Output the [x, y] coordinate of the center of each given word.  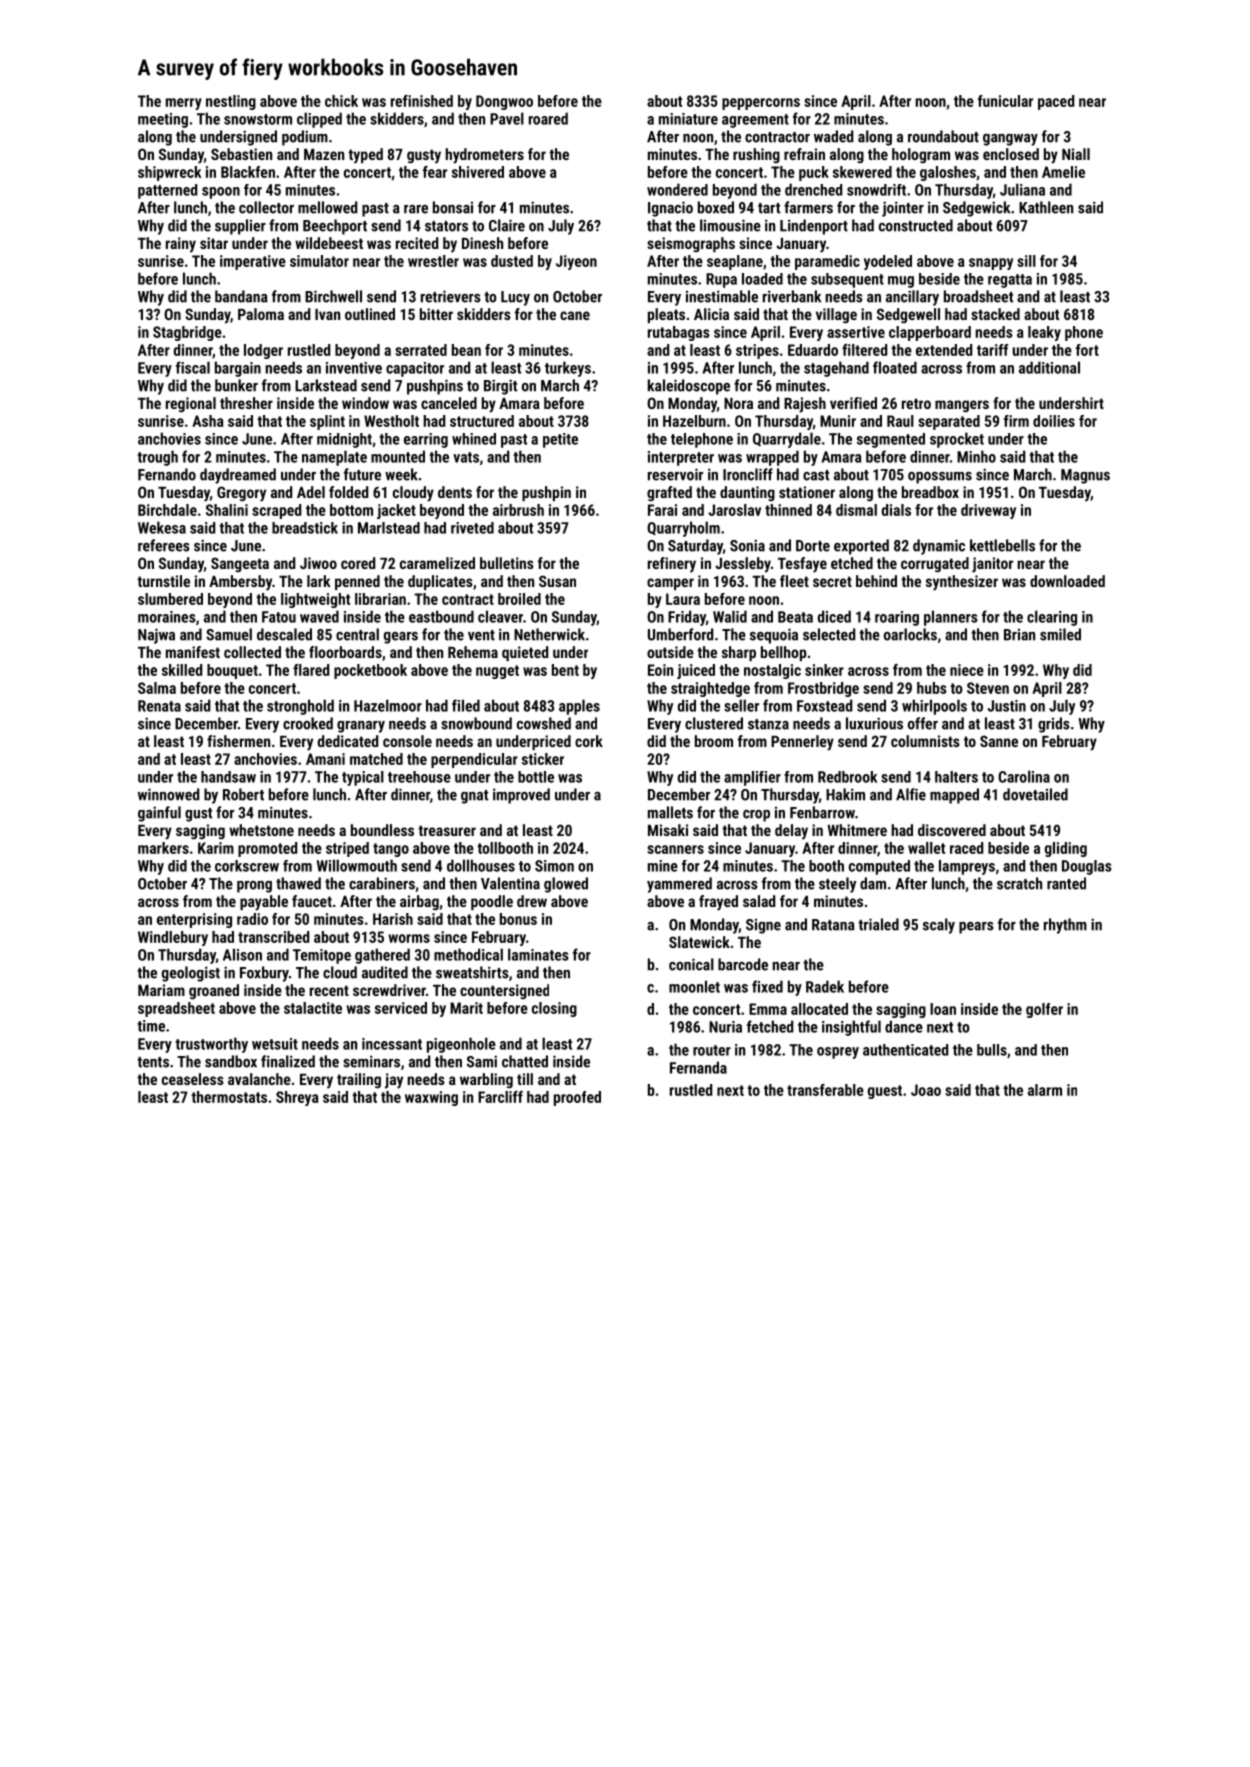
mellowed [327, 207]
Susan [557, 581]
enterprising [194, 920]
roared [548, 118]
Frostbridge [823, 689]
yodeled [888, 262]
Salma [157, 688]
